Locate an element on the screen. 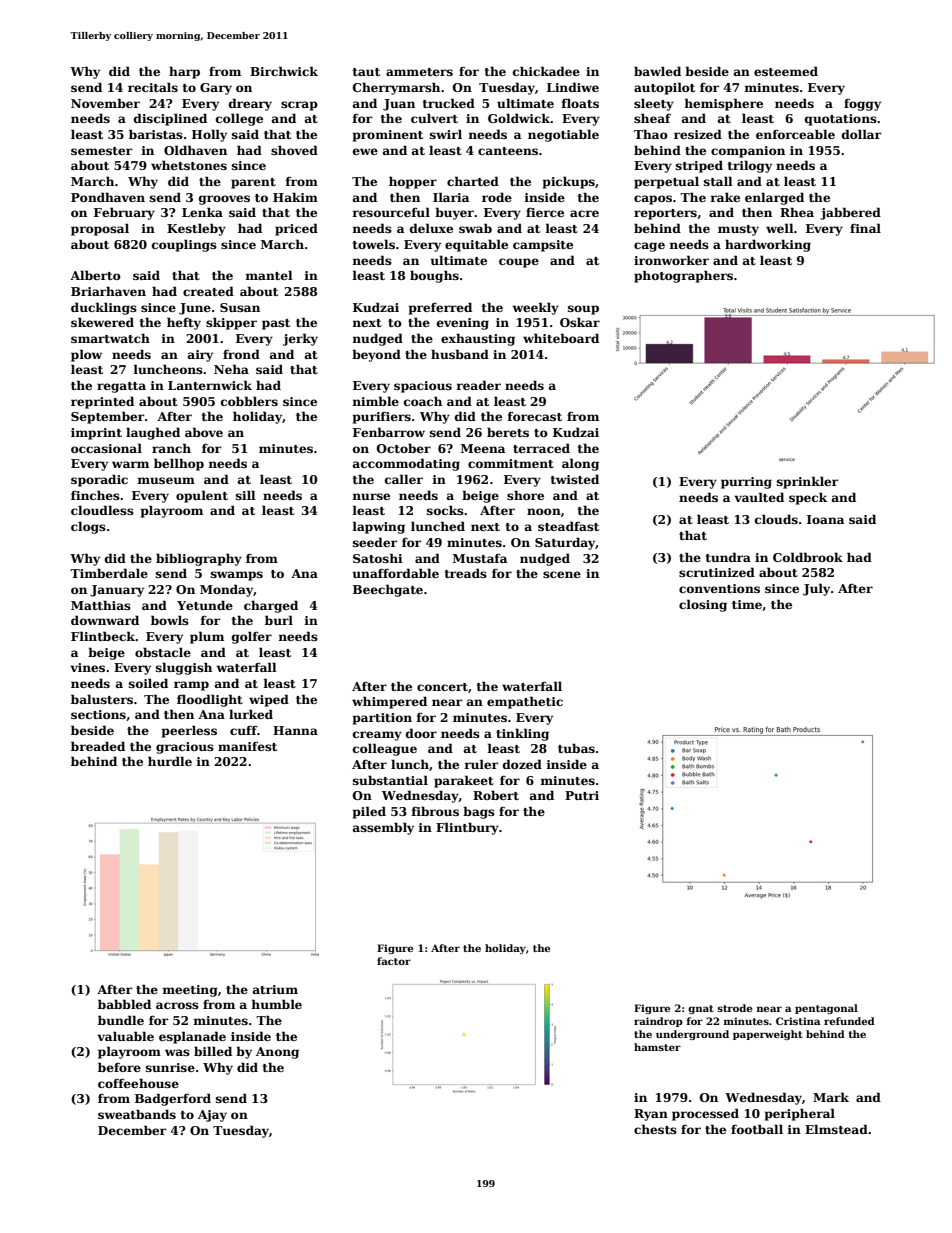 The width and height of the screenshot is (952, 1233). esplanade is located at coordinates (192, 1037).
